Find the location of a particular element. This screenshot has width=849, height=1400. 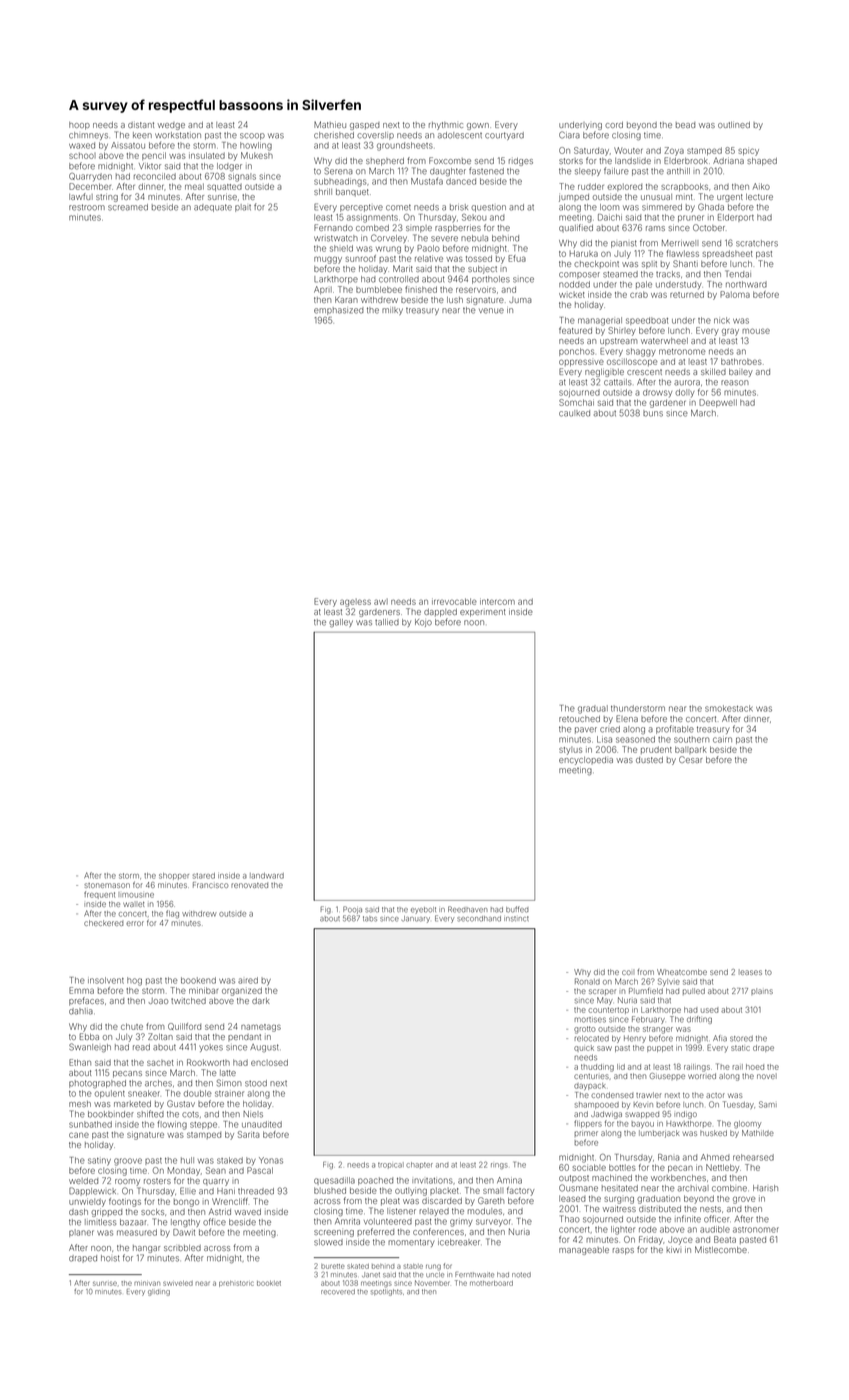

instinct is located at coordinates (516, 919).
